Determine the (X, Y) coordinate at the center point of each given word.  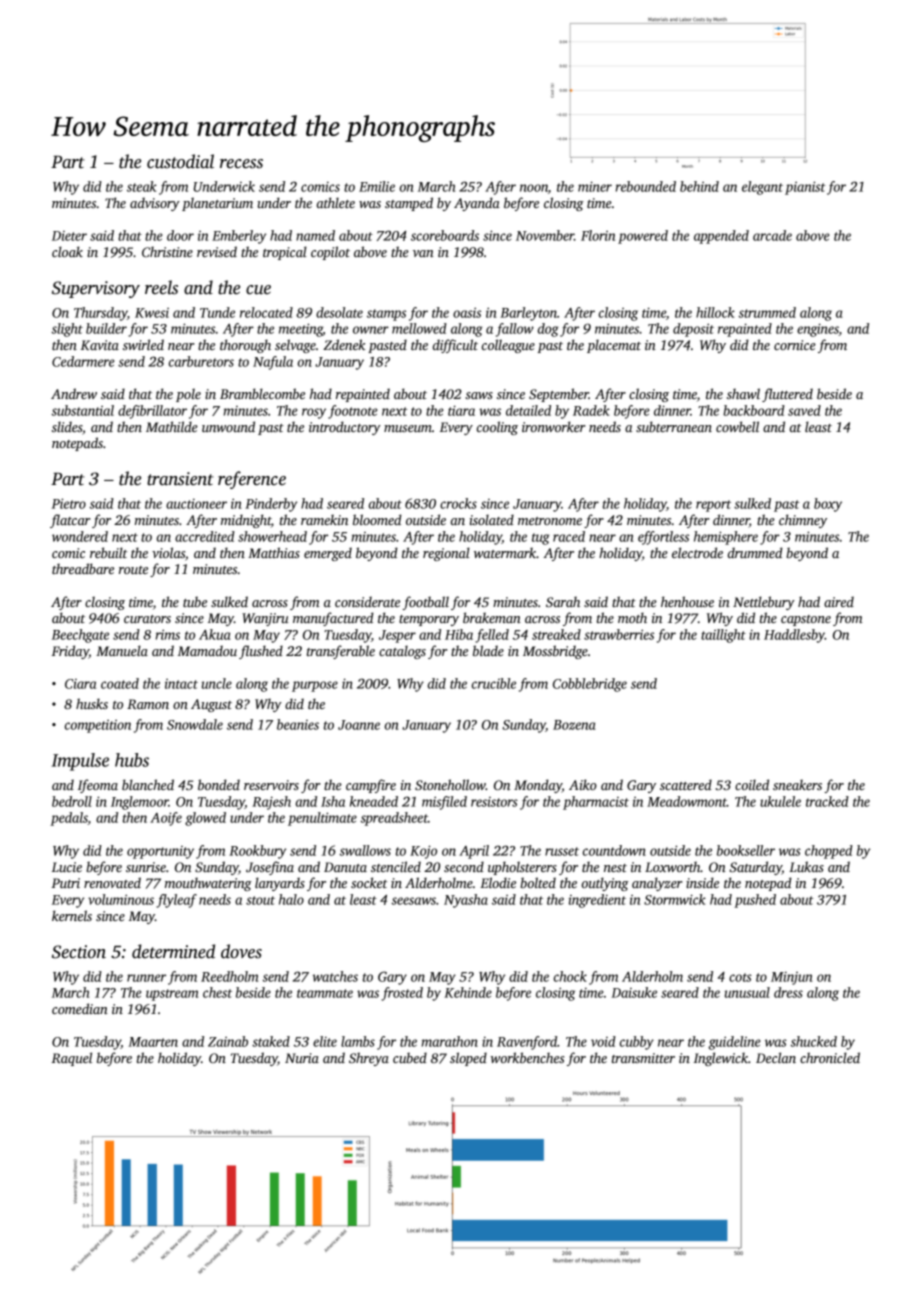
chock (570, 976)
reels (161, 287)
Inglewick (721, 1059)
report (713, 506)
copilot (330, 253)
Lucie (67, 867)
